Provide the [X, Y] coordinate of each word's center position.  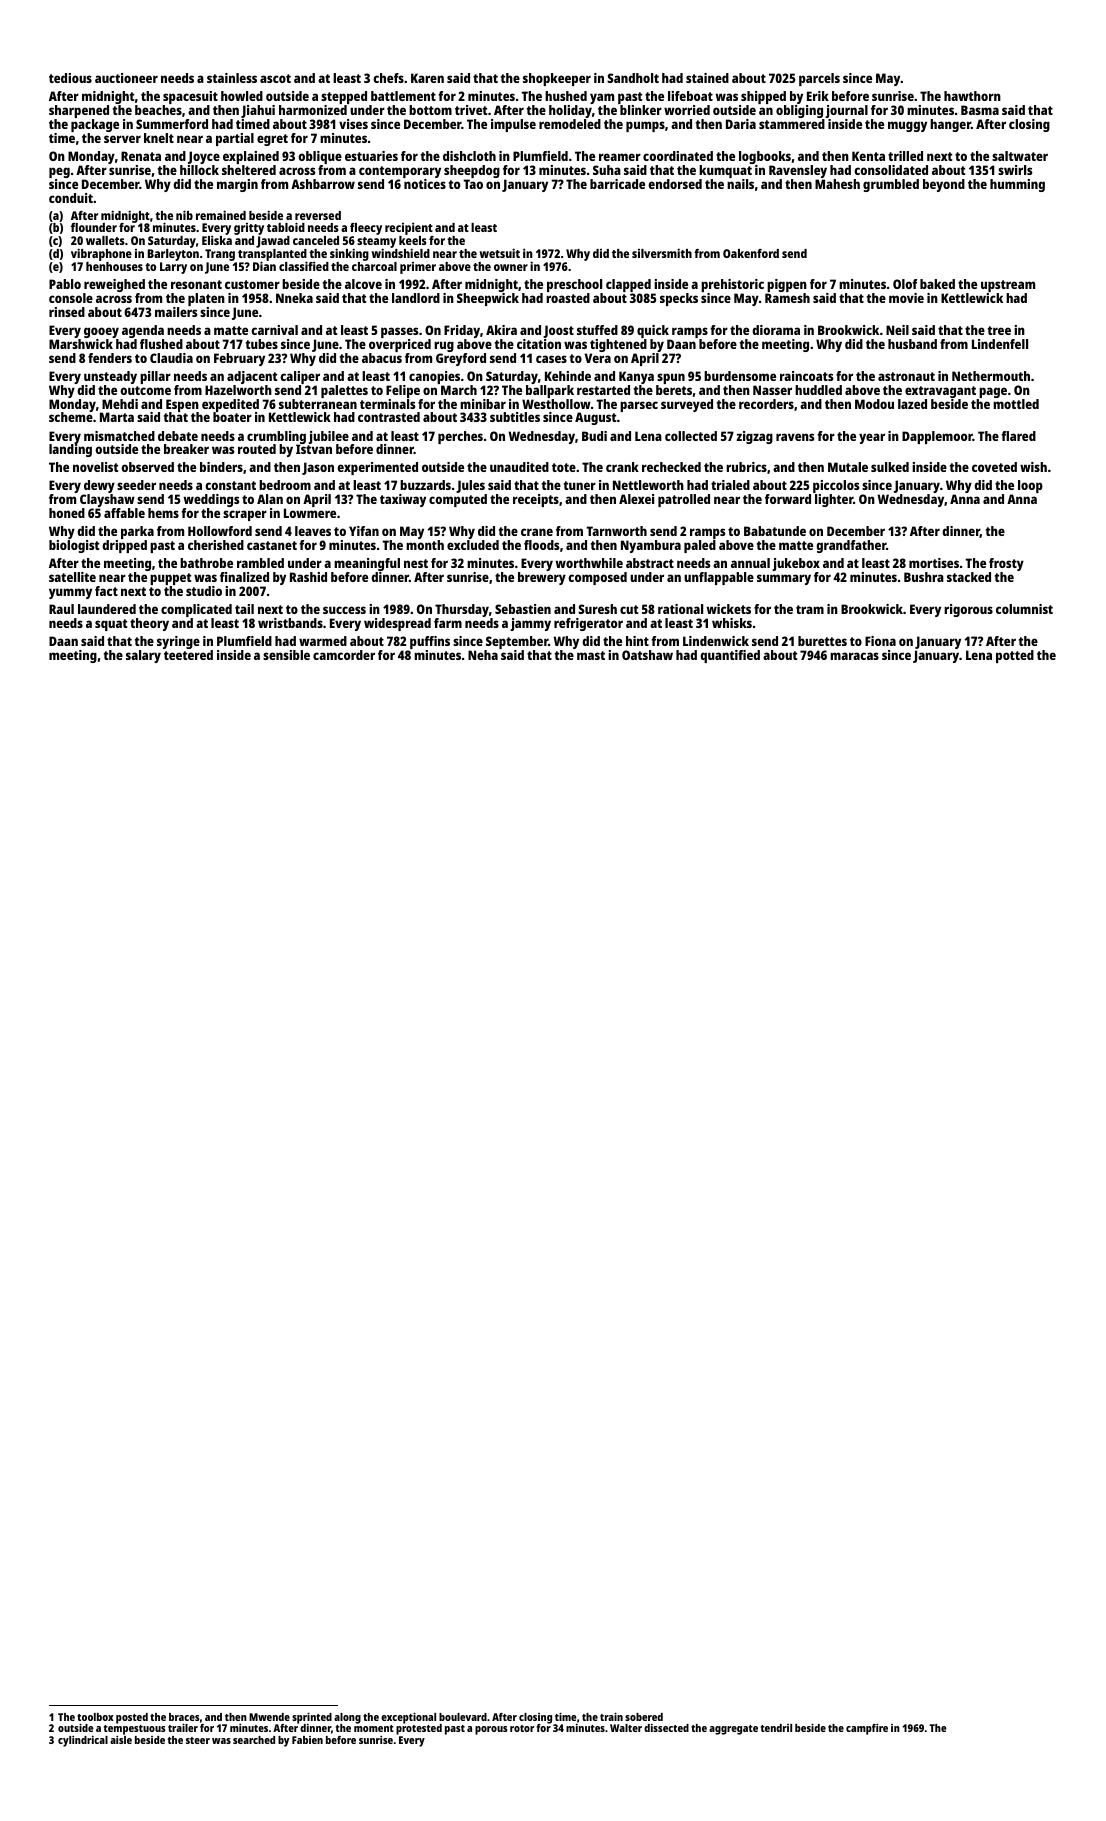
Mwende [269, 1717]
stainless [232, 78]
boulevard [463, 1717]
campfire [867, 1729]
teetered [188, 655]
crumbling [276, 438]
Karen [427, 78]
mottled [1016, 404]
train [611, 1716]
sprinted [312, 1718]
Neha [483, 655]
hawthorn [972, 96]
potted [1015, 656]
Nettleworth [648, 485]
